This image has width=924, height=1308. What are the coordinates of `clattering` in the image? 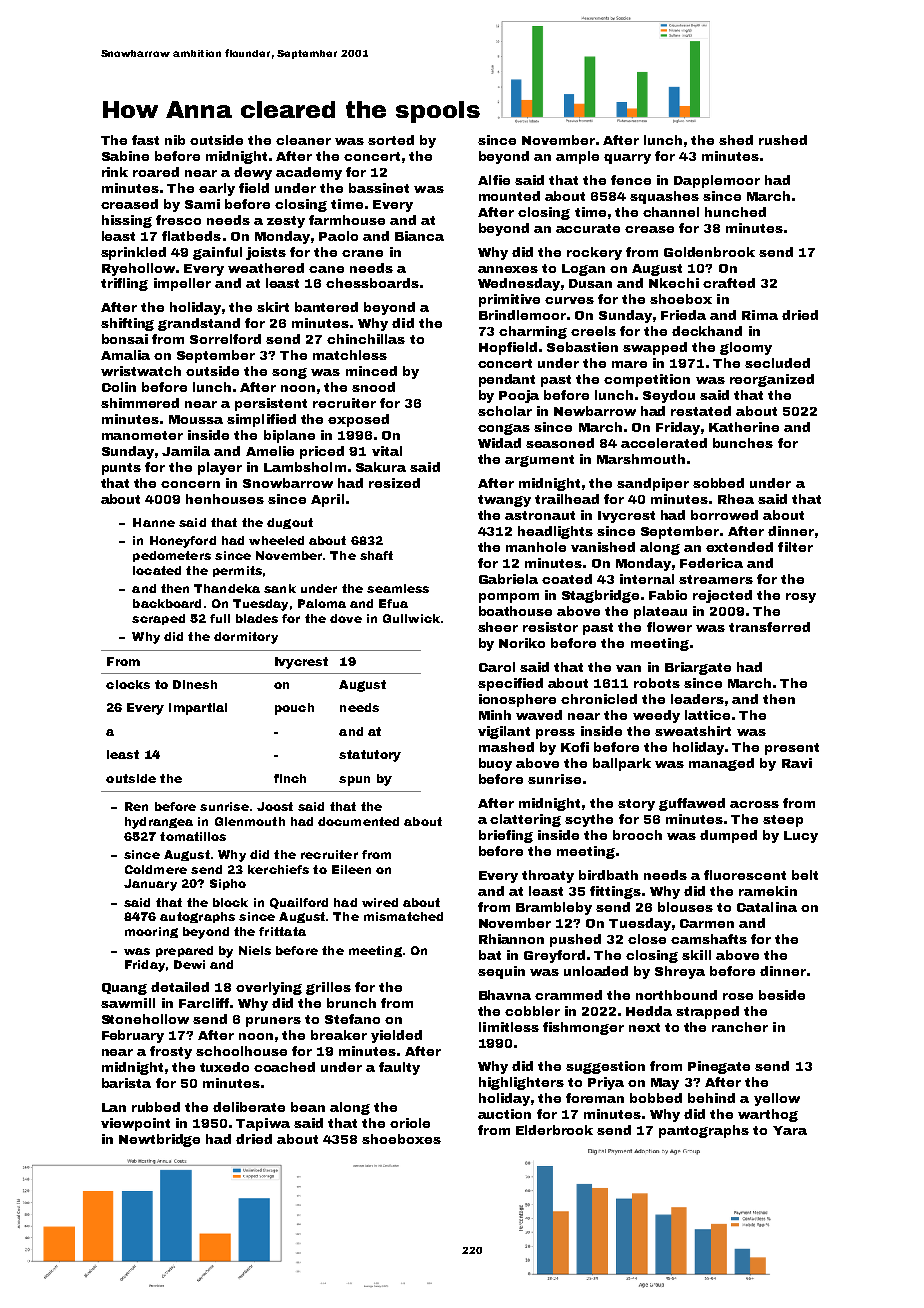 It's located at (525, 820).
